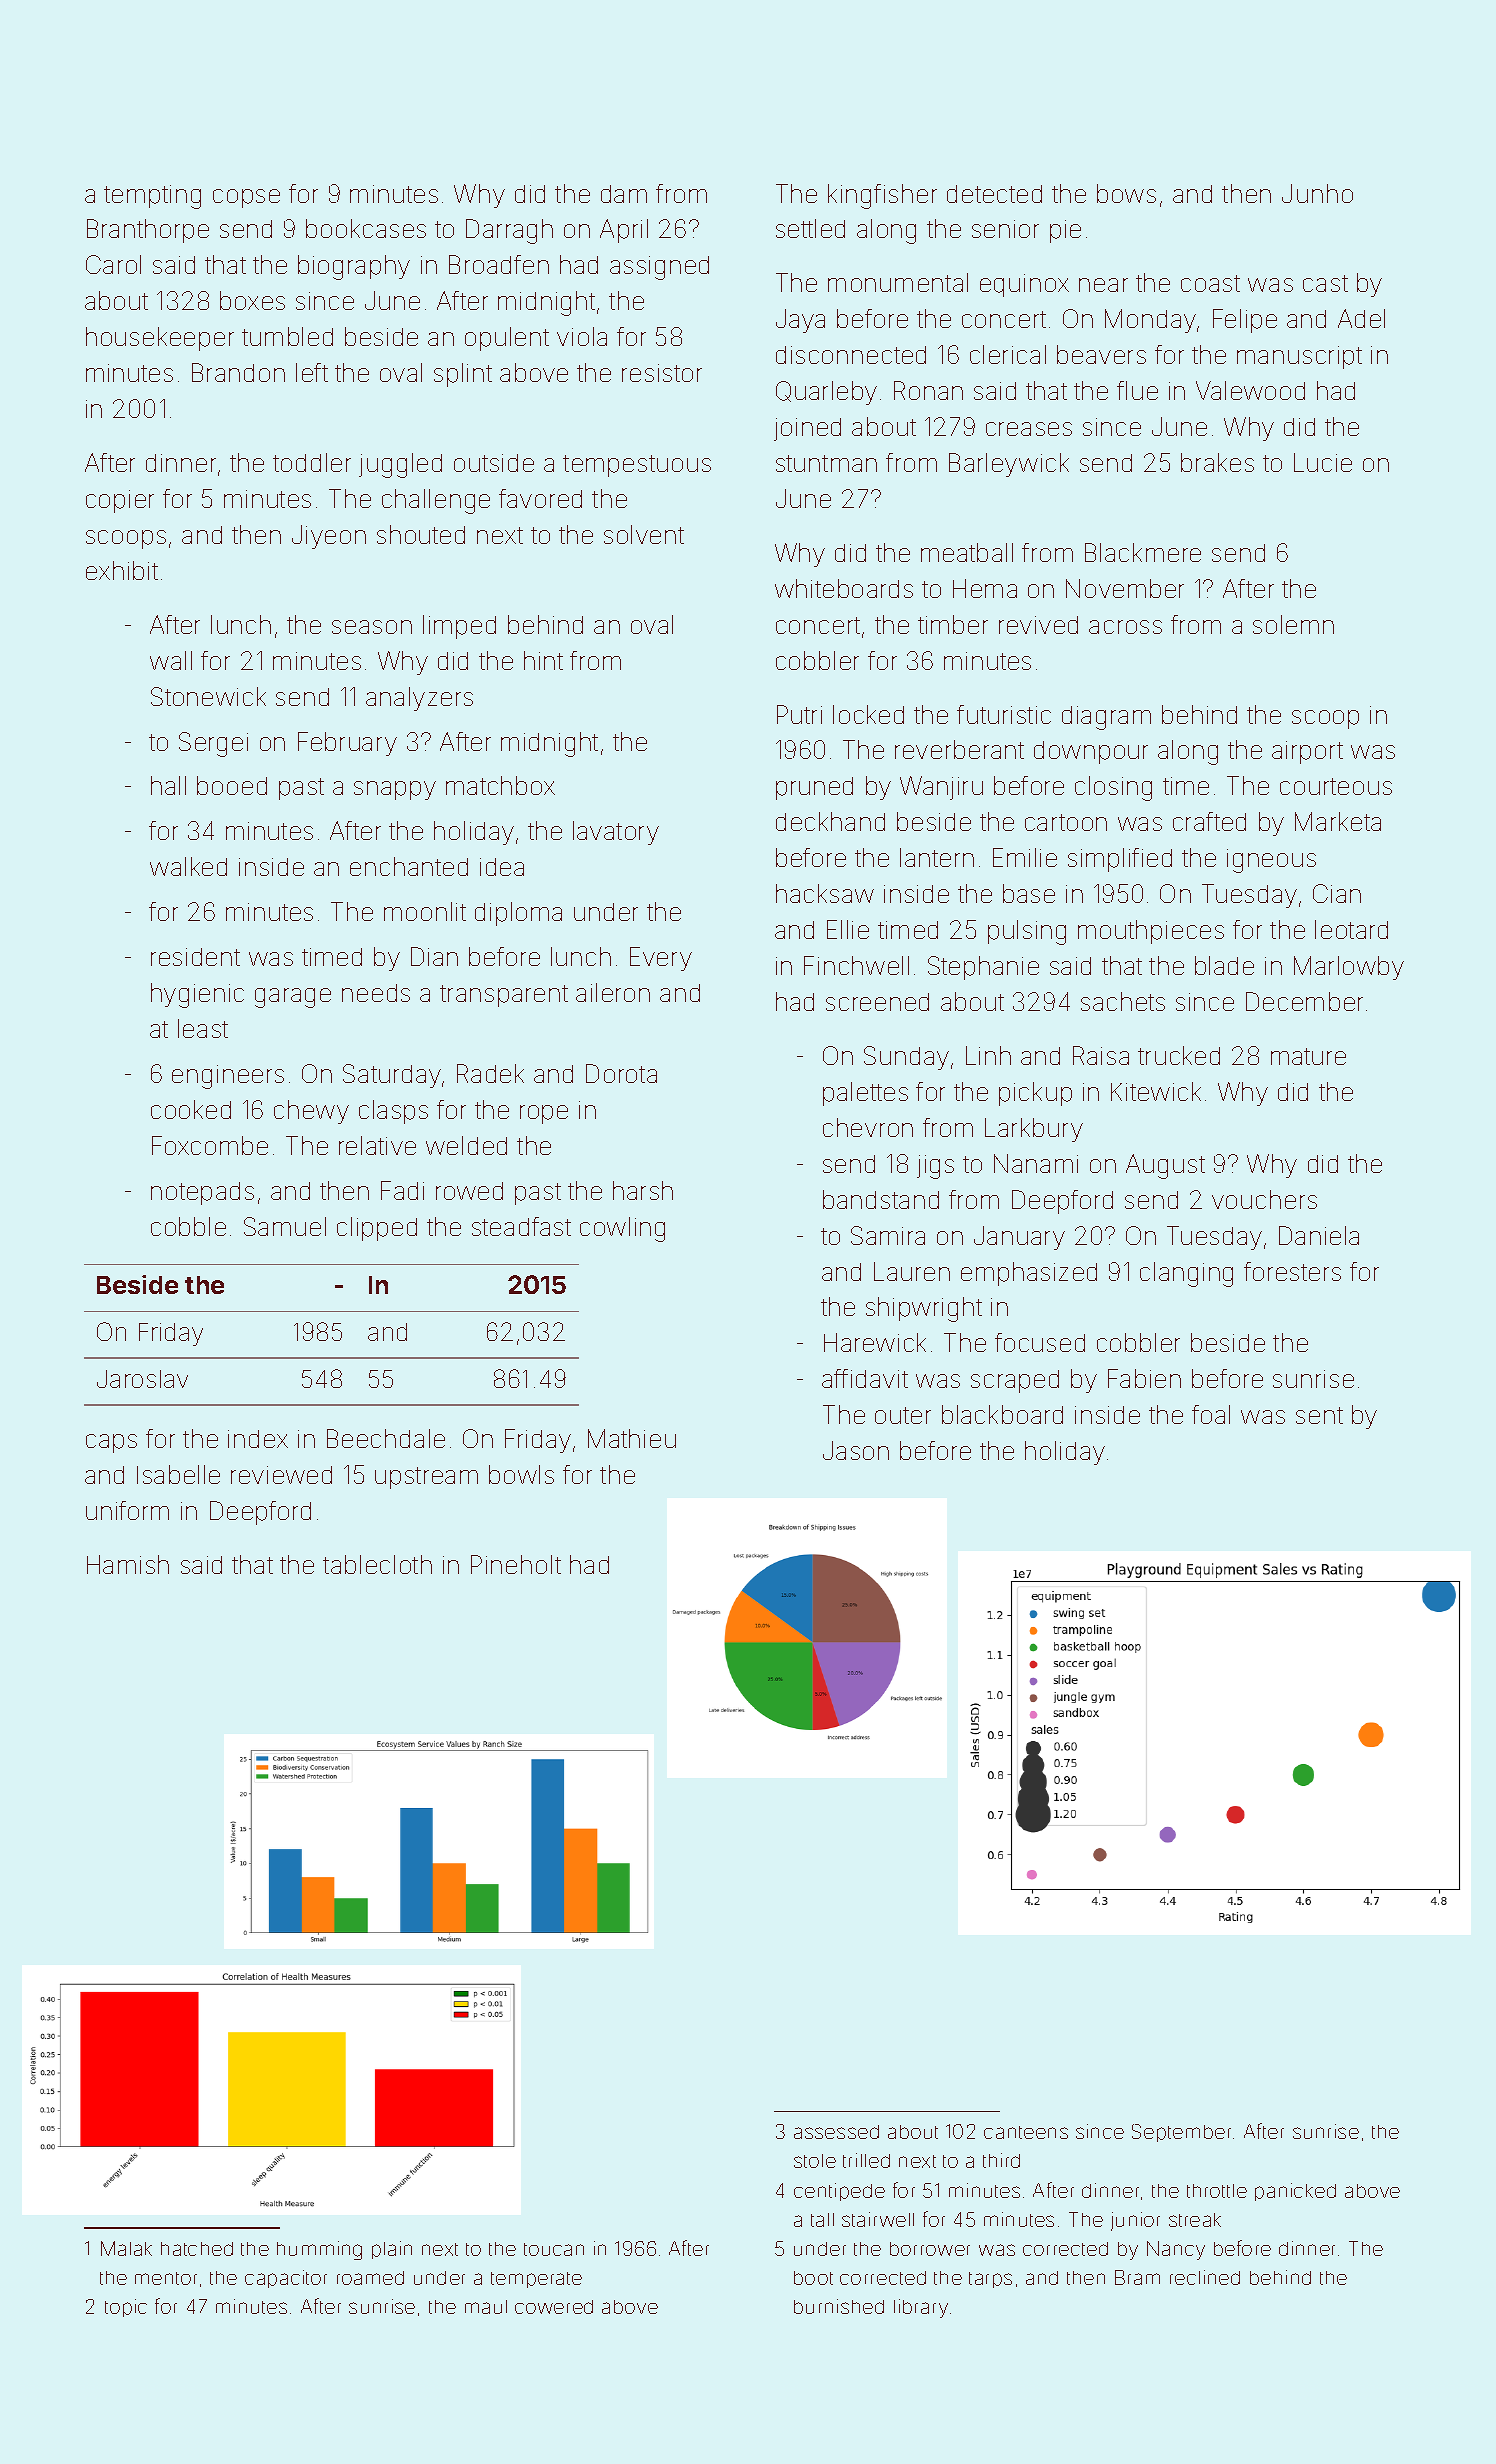 The image size is (1496, 2464). What do you see at coordinates (509, 231) in the image?
I see `Darragh` at bounding box center [509, 231].
